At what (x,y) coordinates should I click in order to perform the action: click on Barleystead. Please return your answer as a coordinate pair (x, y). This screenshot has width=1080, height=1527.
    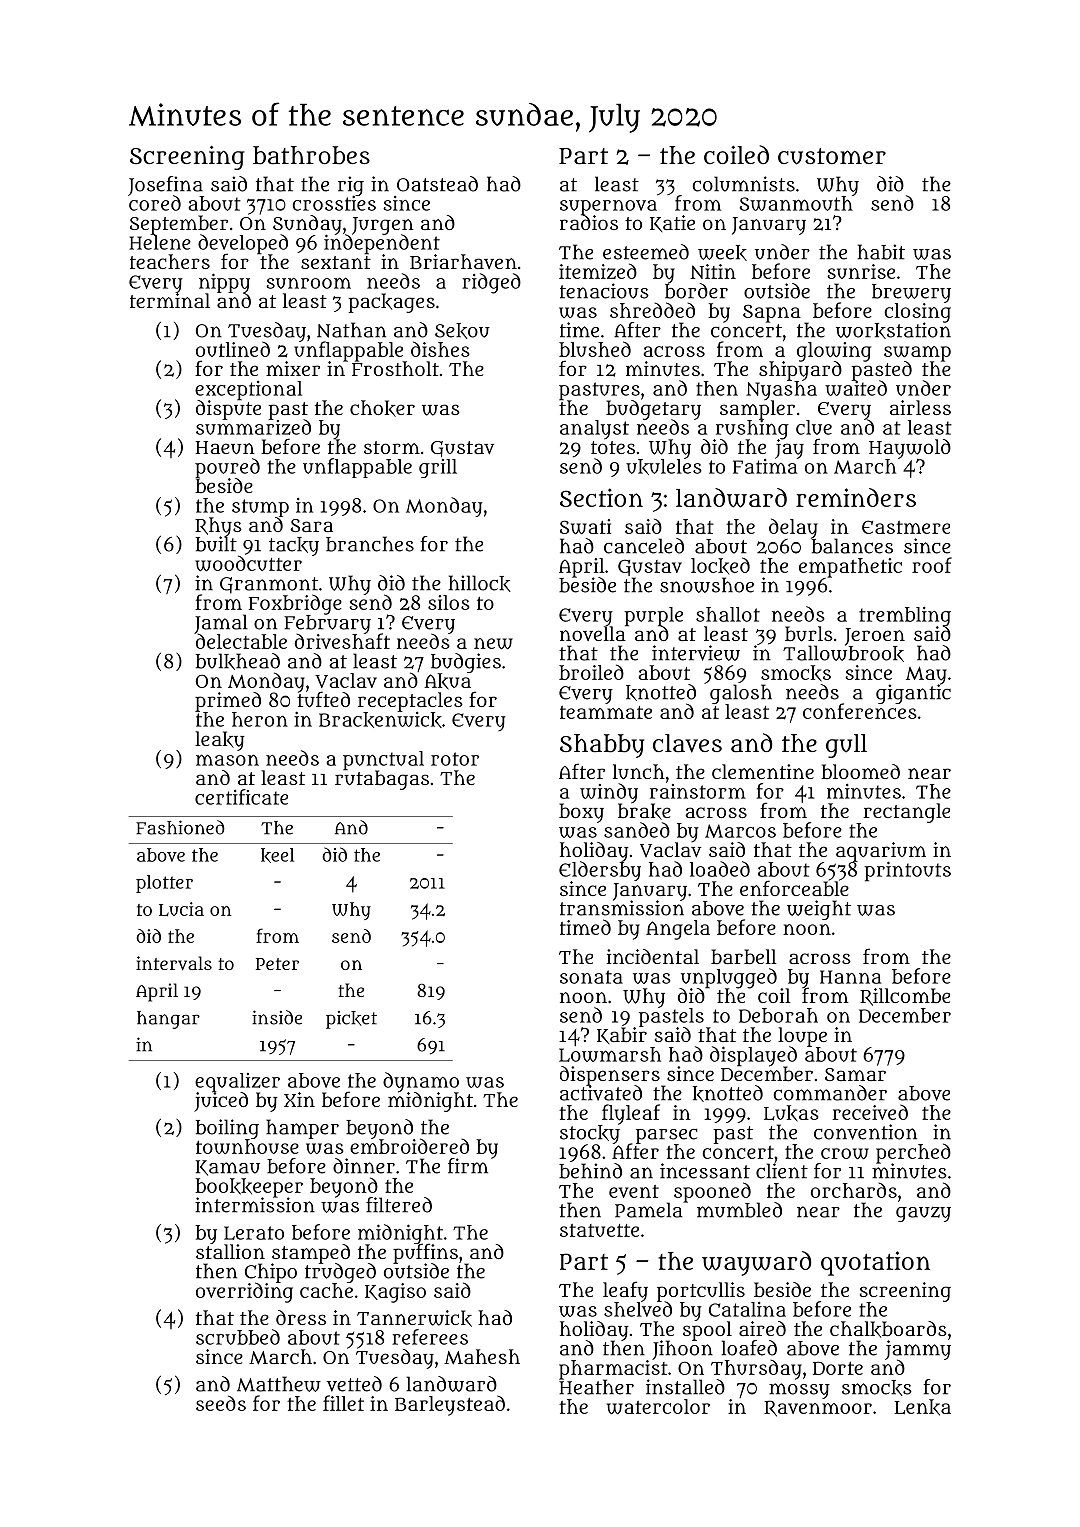
    Looking at the image, I should click on (450, 1405).
